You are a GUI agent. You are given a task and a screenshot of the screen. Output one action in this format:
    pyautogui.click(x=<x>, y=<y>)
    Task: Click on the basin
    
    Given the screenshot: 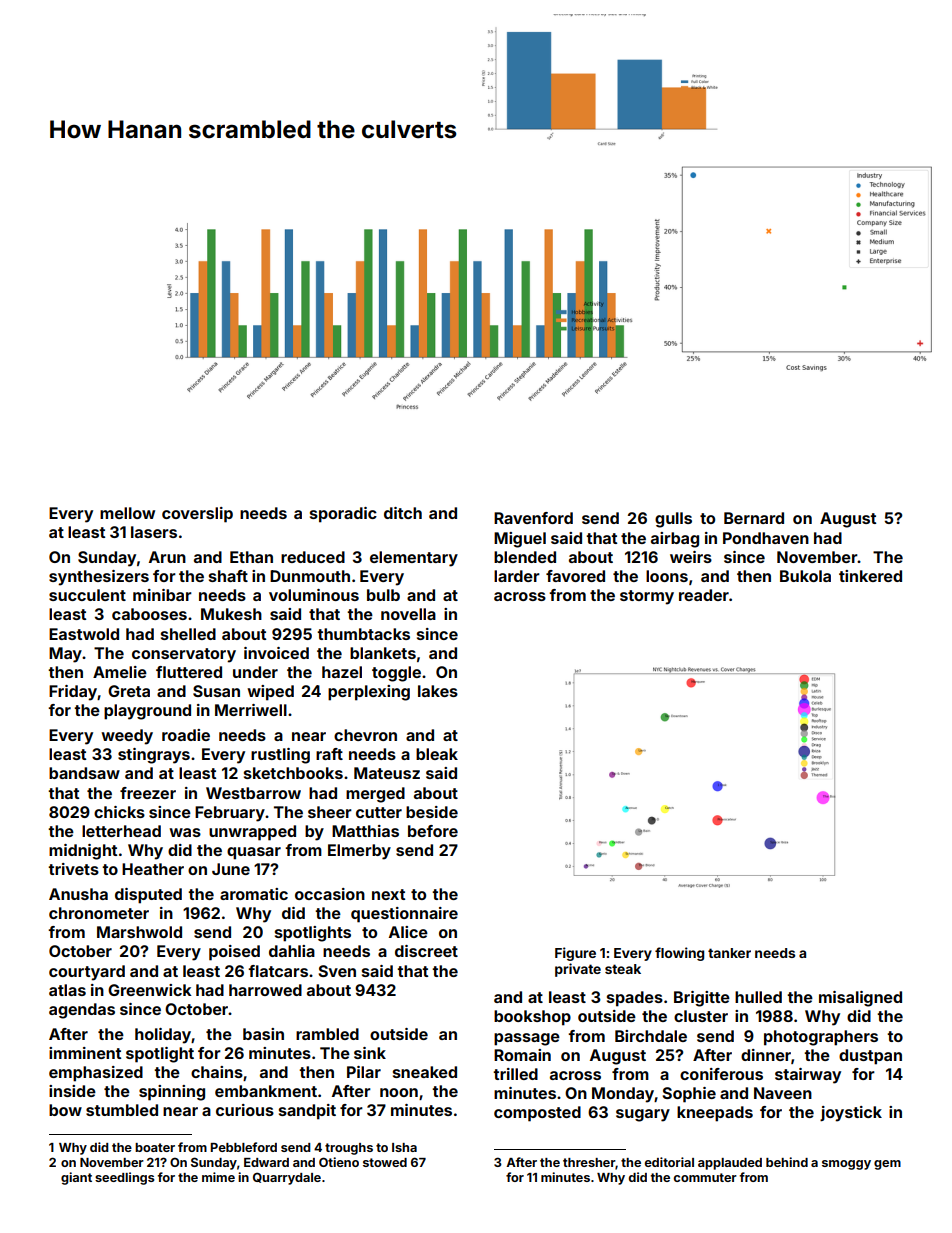 What is the action you would take?
    pyautogui.click(x=263, y=1034)
